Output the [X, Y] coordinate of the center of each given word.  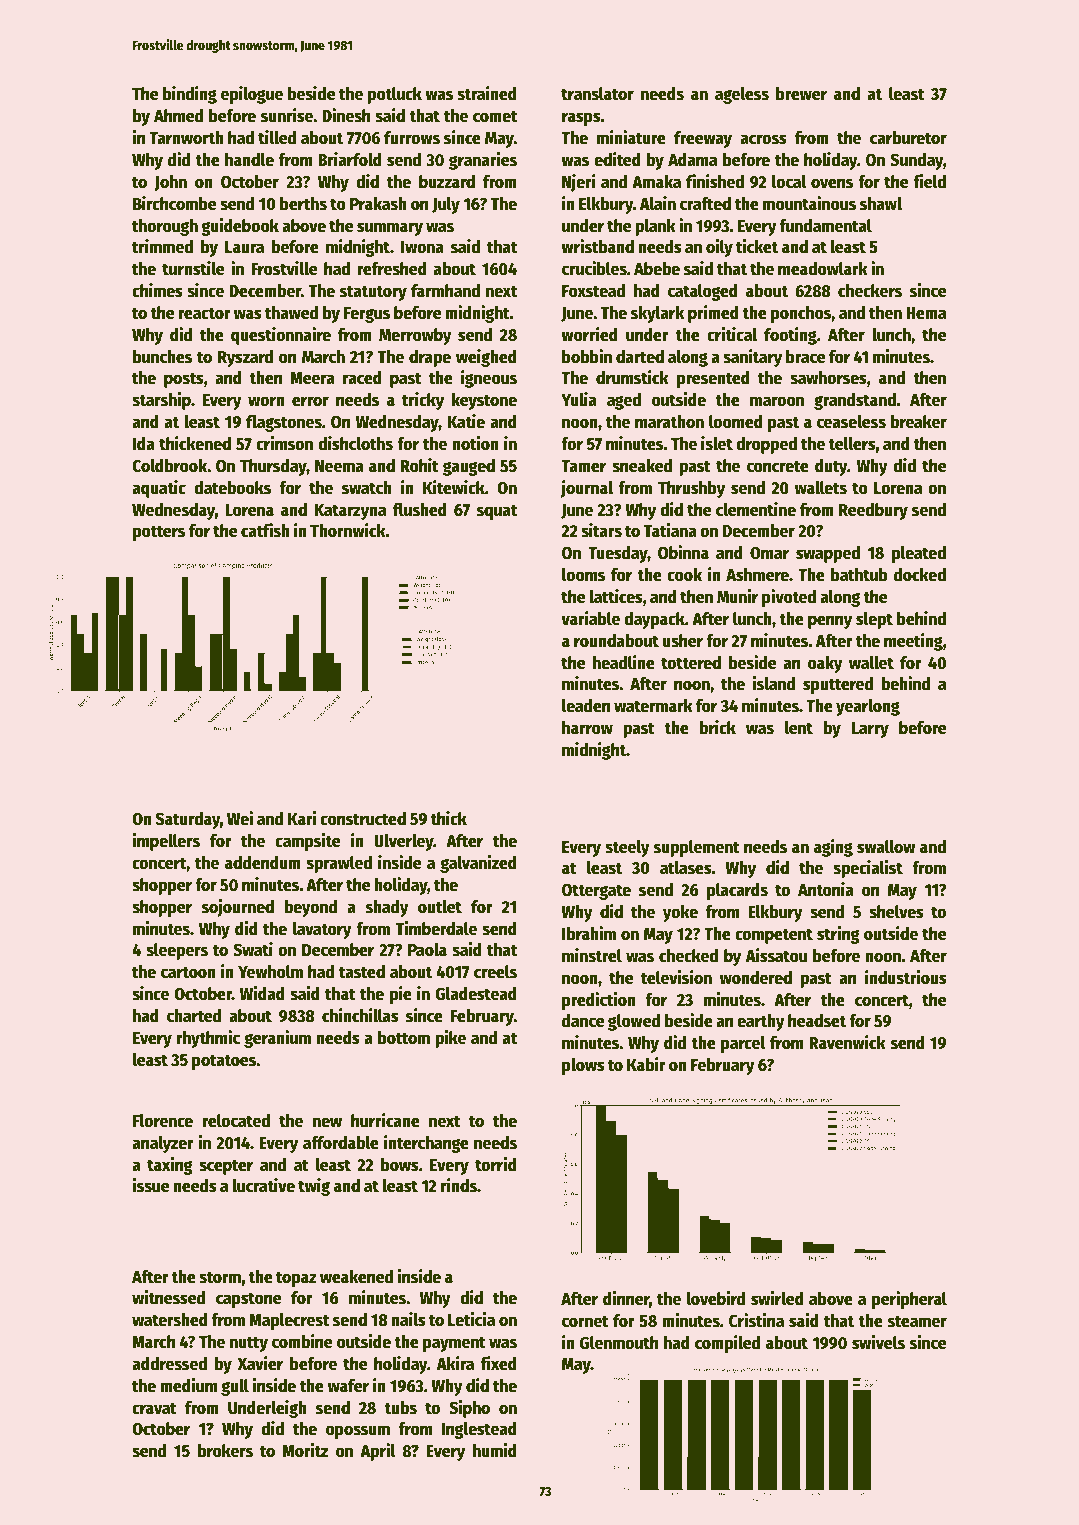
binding [190, 95]
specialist [868, 869]
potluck [394, 95]
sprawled [339, 864]
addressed [169, 1364]
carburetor [908, 138]
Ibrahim [589, 933]
